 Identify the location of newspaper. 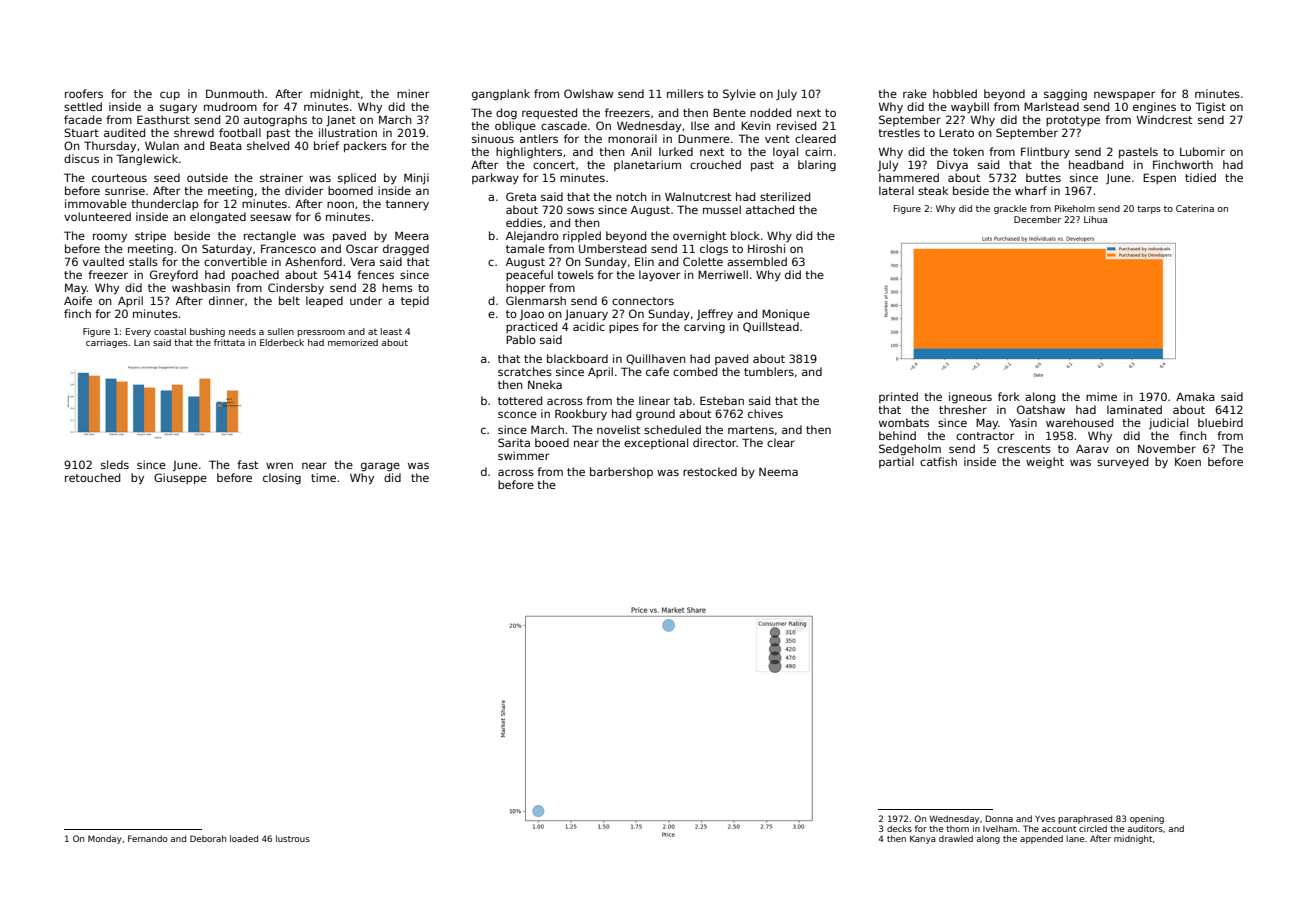
(1124, 95).
